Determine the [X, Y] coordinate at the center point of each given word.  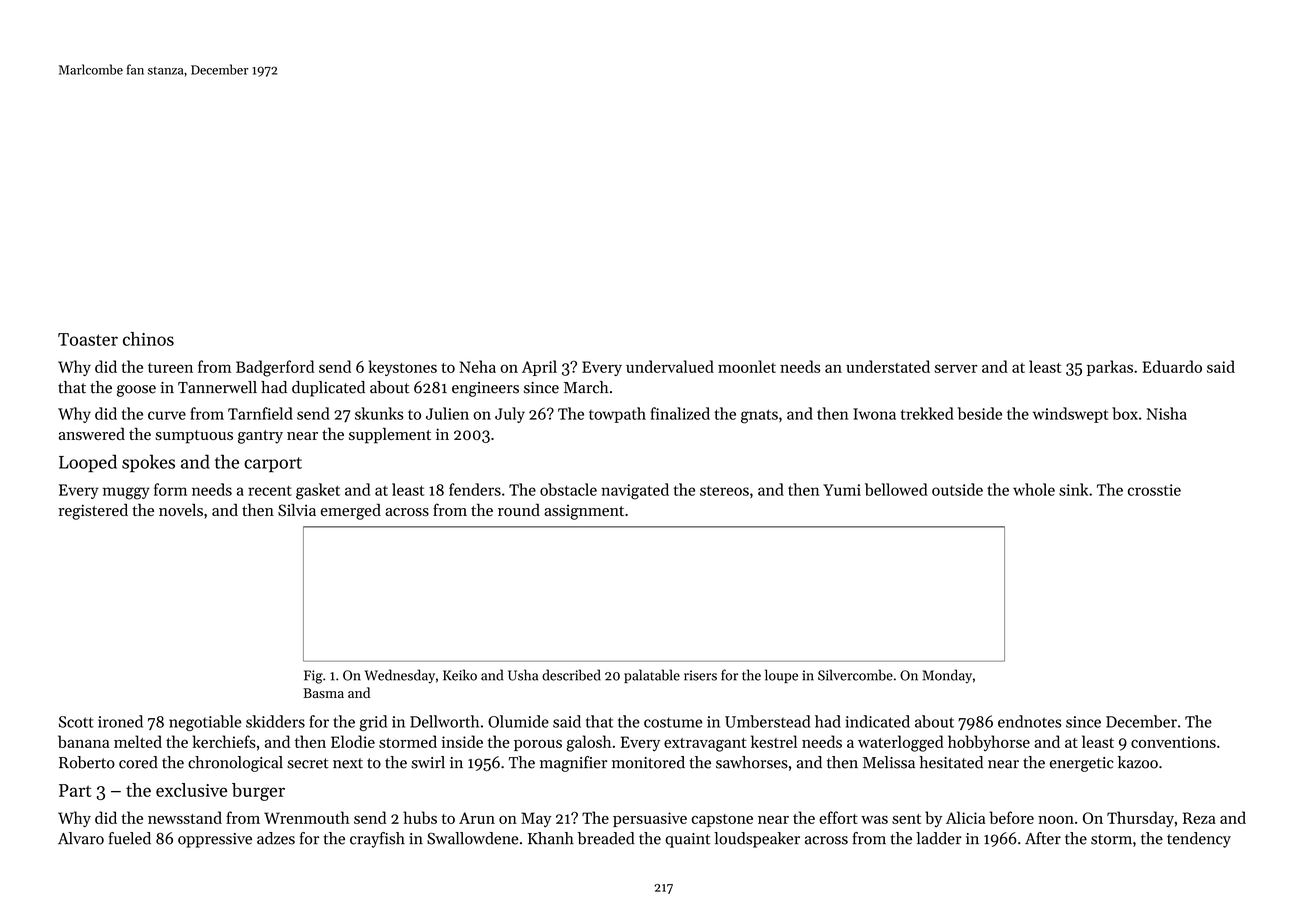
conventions [1173, 742]
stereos [724, 491]
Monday [947, 676]
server [956, 368]
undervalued [670, 366]
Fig [313, 677]
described [571, 675]
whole [1034, 489]
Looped [88, 463]
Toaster [88, 339]
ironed [120, 721]
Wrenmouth [307, 817]
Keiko [460, 675]
